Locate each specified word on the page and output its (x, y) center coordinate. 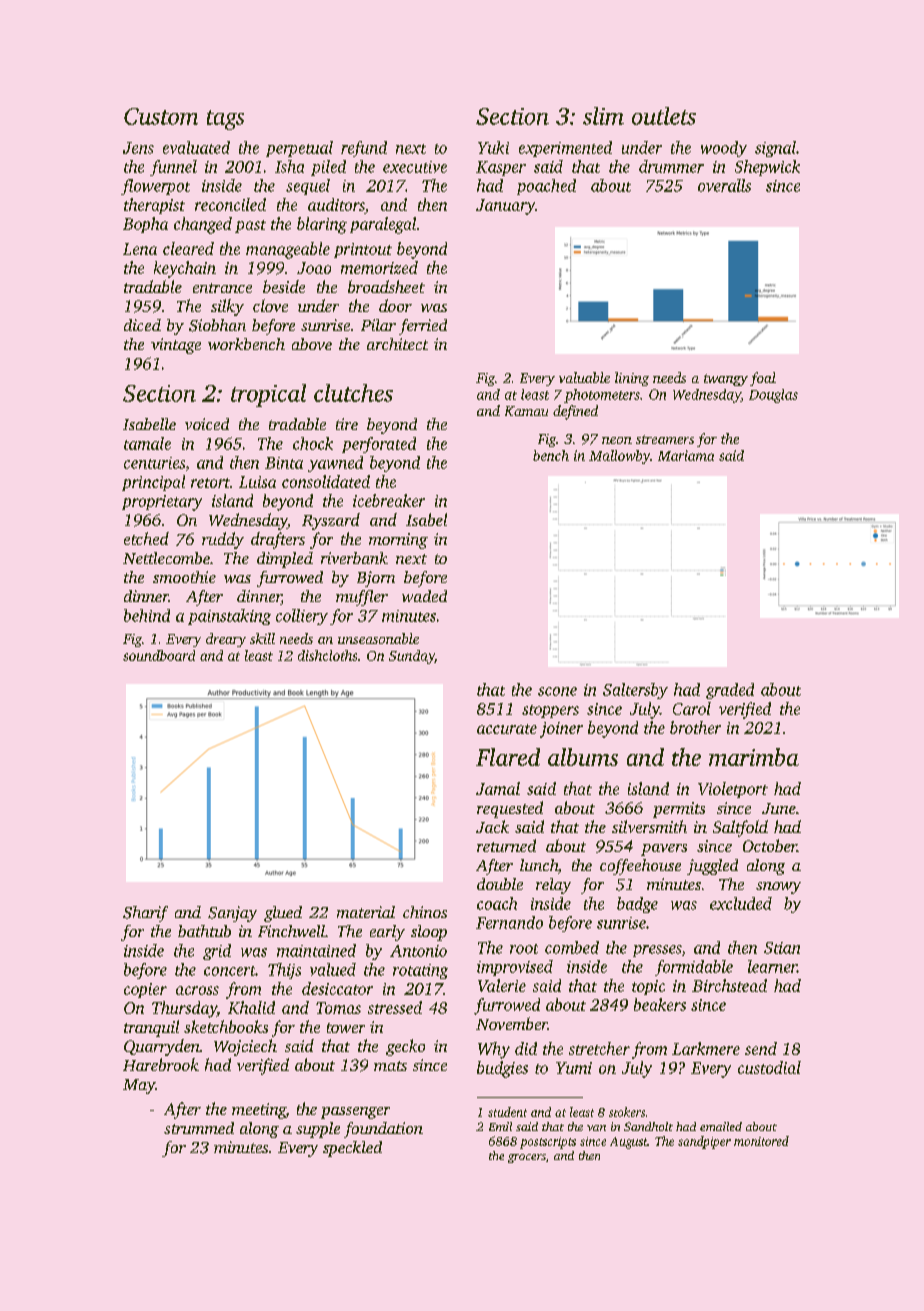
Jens (138, 148)
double (500, 884)
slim (603, 116)
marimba (754, 757)
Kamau (526, 411)
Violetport (733, 790)
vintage (176, 346)
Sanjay (232, 914)
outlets (664, 116)
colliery (302, 617)
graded (730, 691)
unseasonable (378, 638)
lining (632, 379)
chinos (425, 912)
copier (145, 990)
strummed (199, 1128)
